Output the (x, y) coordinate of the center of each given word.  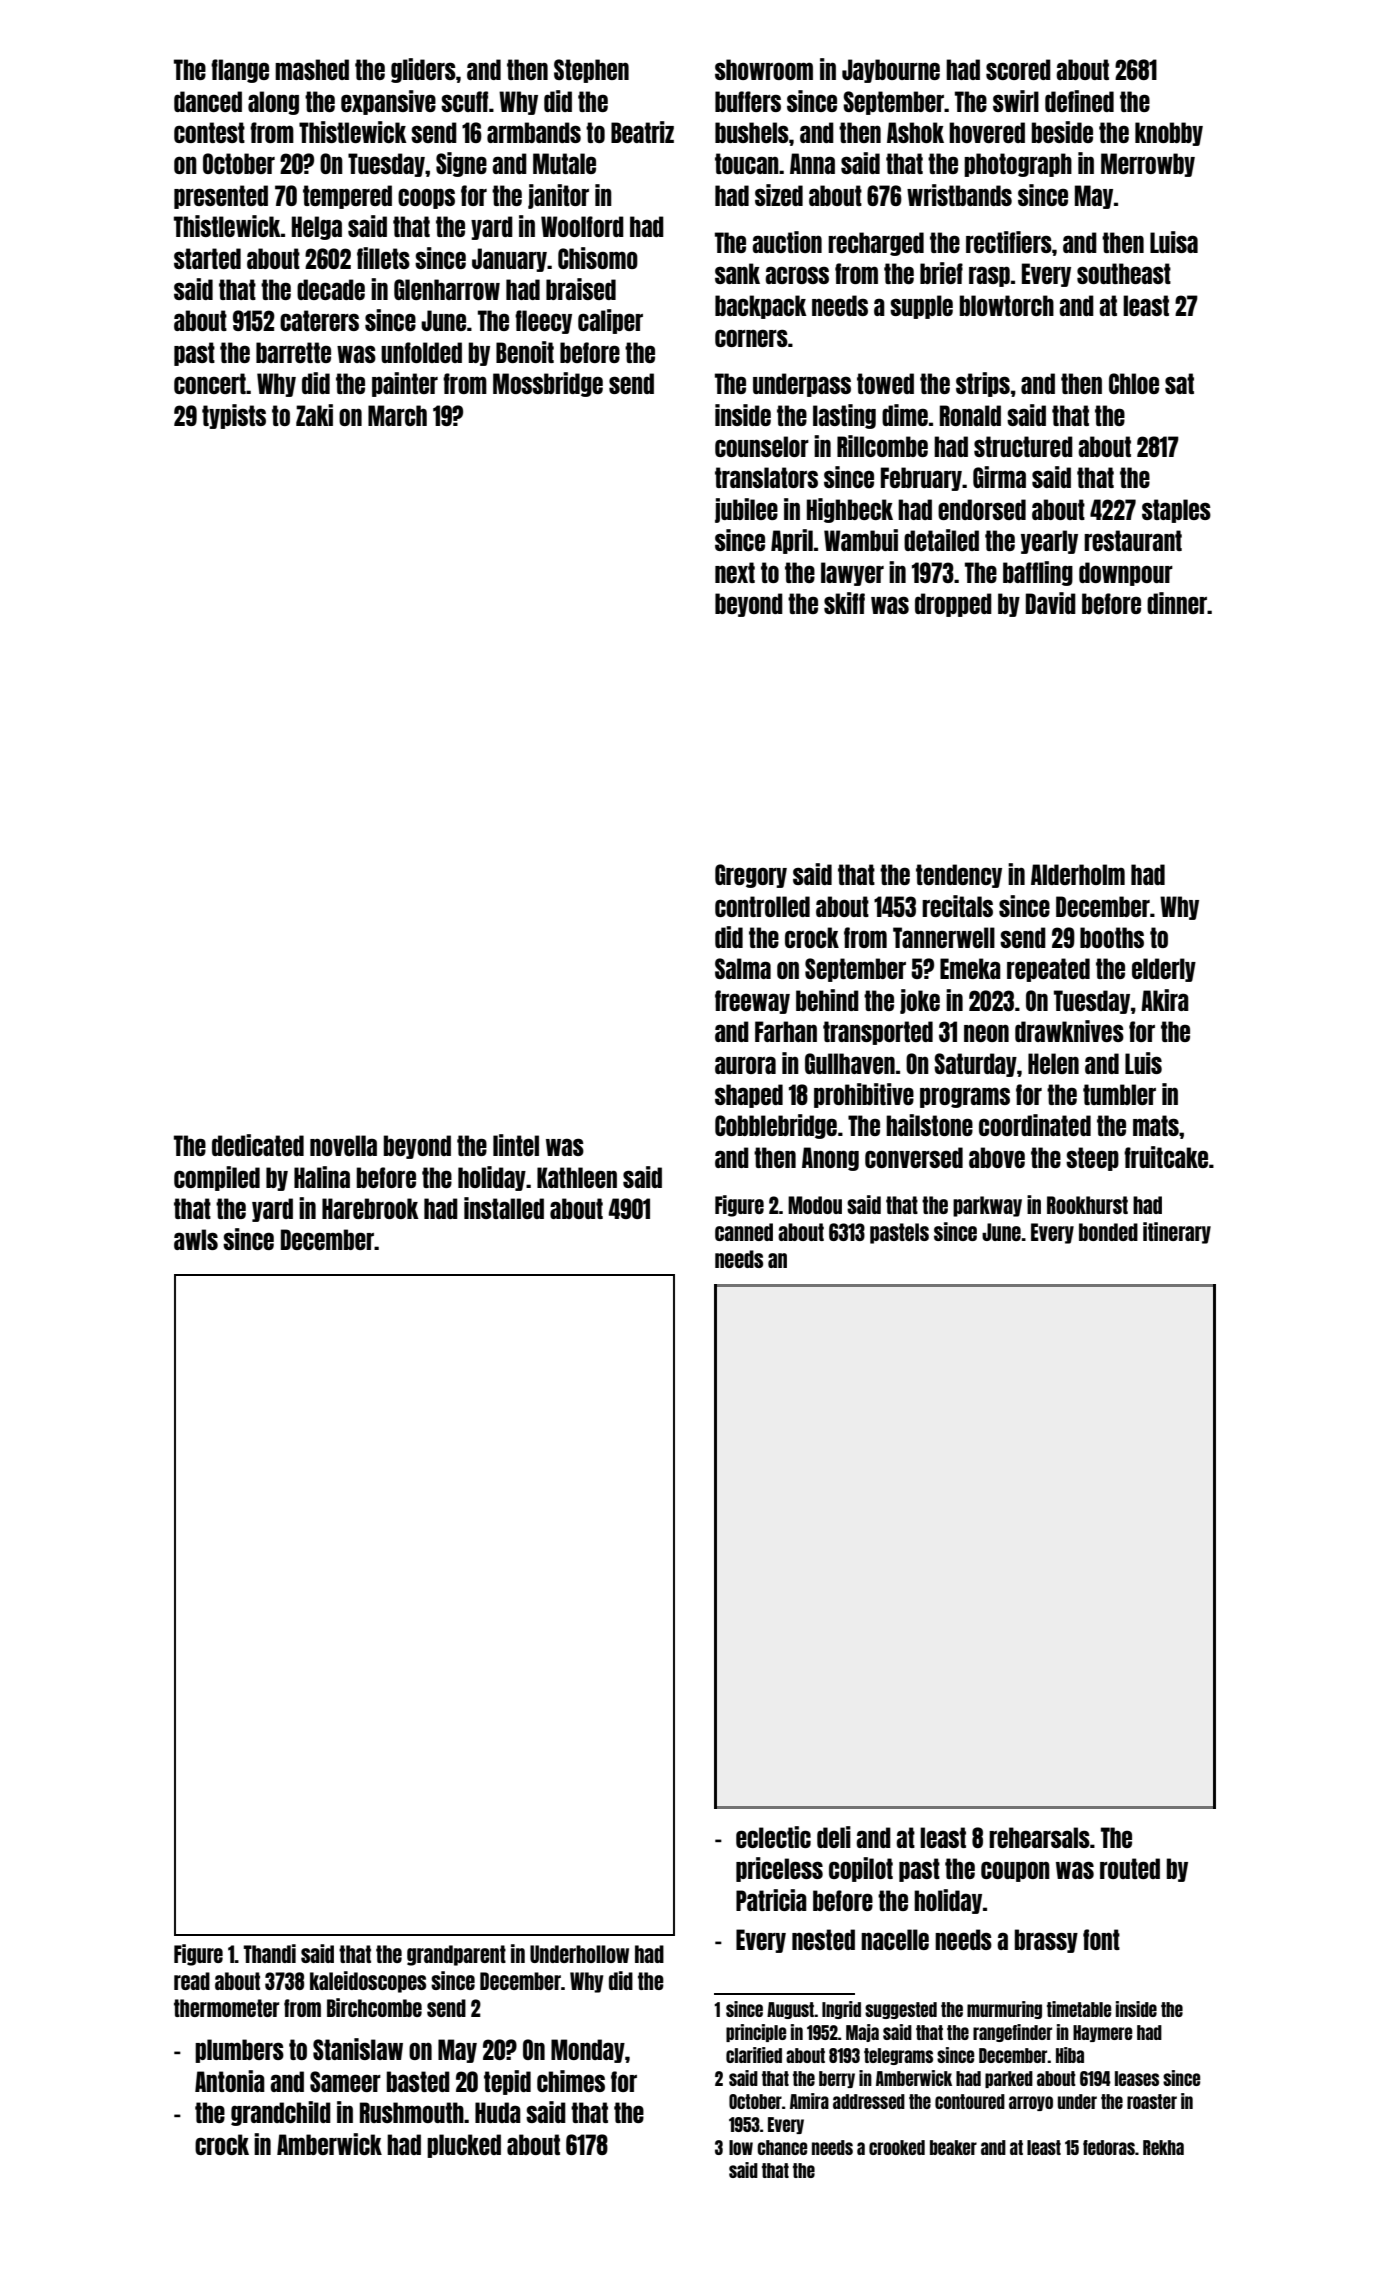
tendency (959, 876)
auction (787, 242)
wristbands (959, 195)
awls (196, 1239)
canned (744, 1232)
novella (343, 1145)
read (192, 1981)
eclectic (773, 1837)
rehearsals (1039, 1837)
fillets (383, 258)
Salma (743, 968)
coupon (1015, 1871)
